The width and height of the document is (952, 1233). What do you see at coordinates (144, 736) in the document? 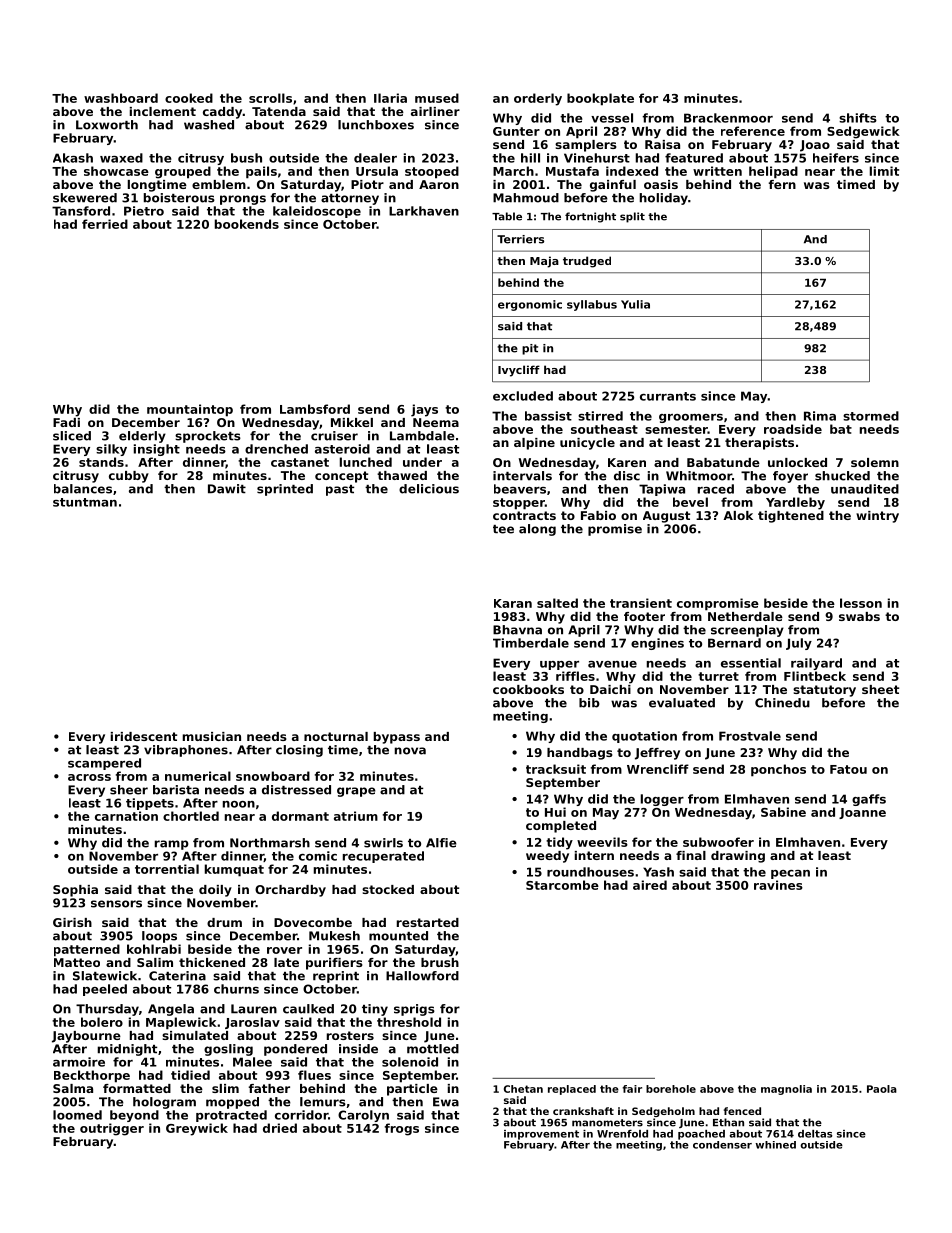
I see `iridescent` at bounding box center [144, 736].
